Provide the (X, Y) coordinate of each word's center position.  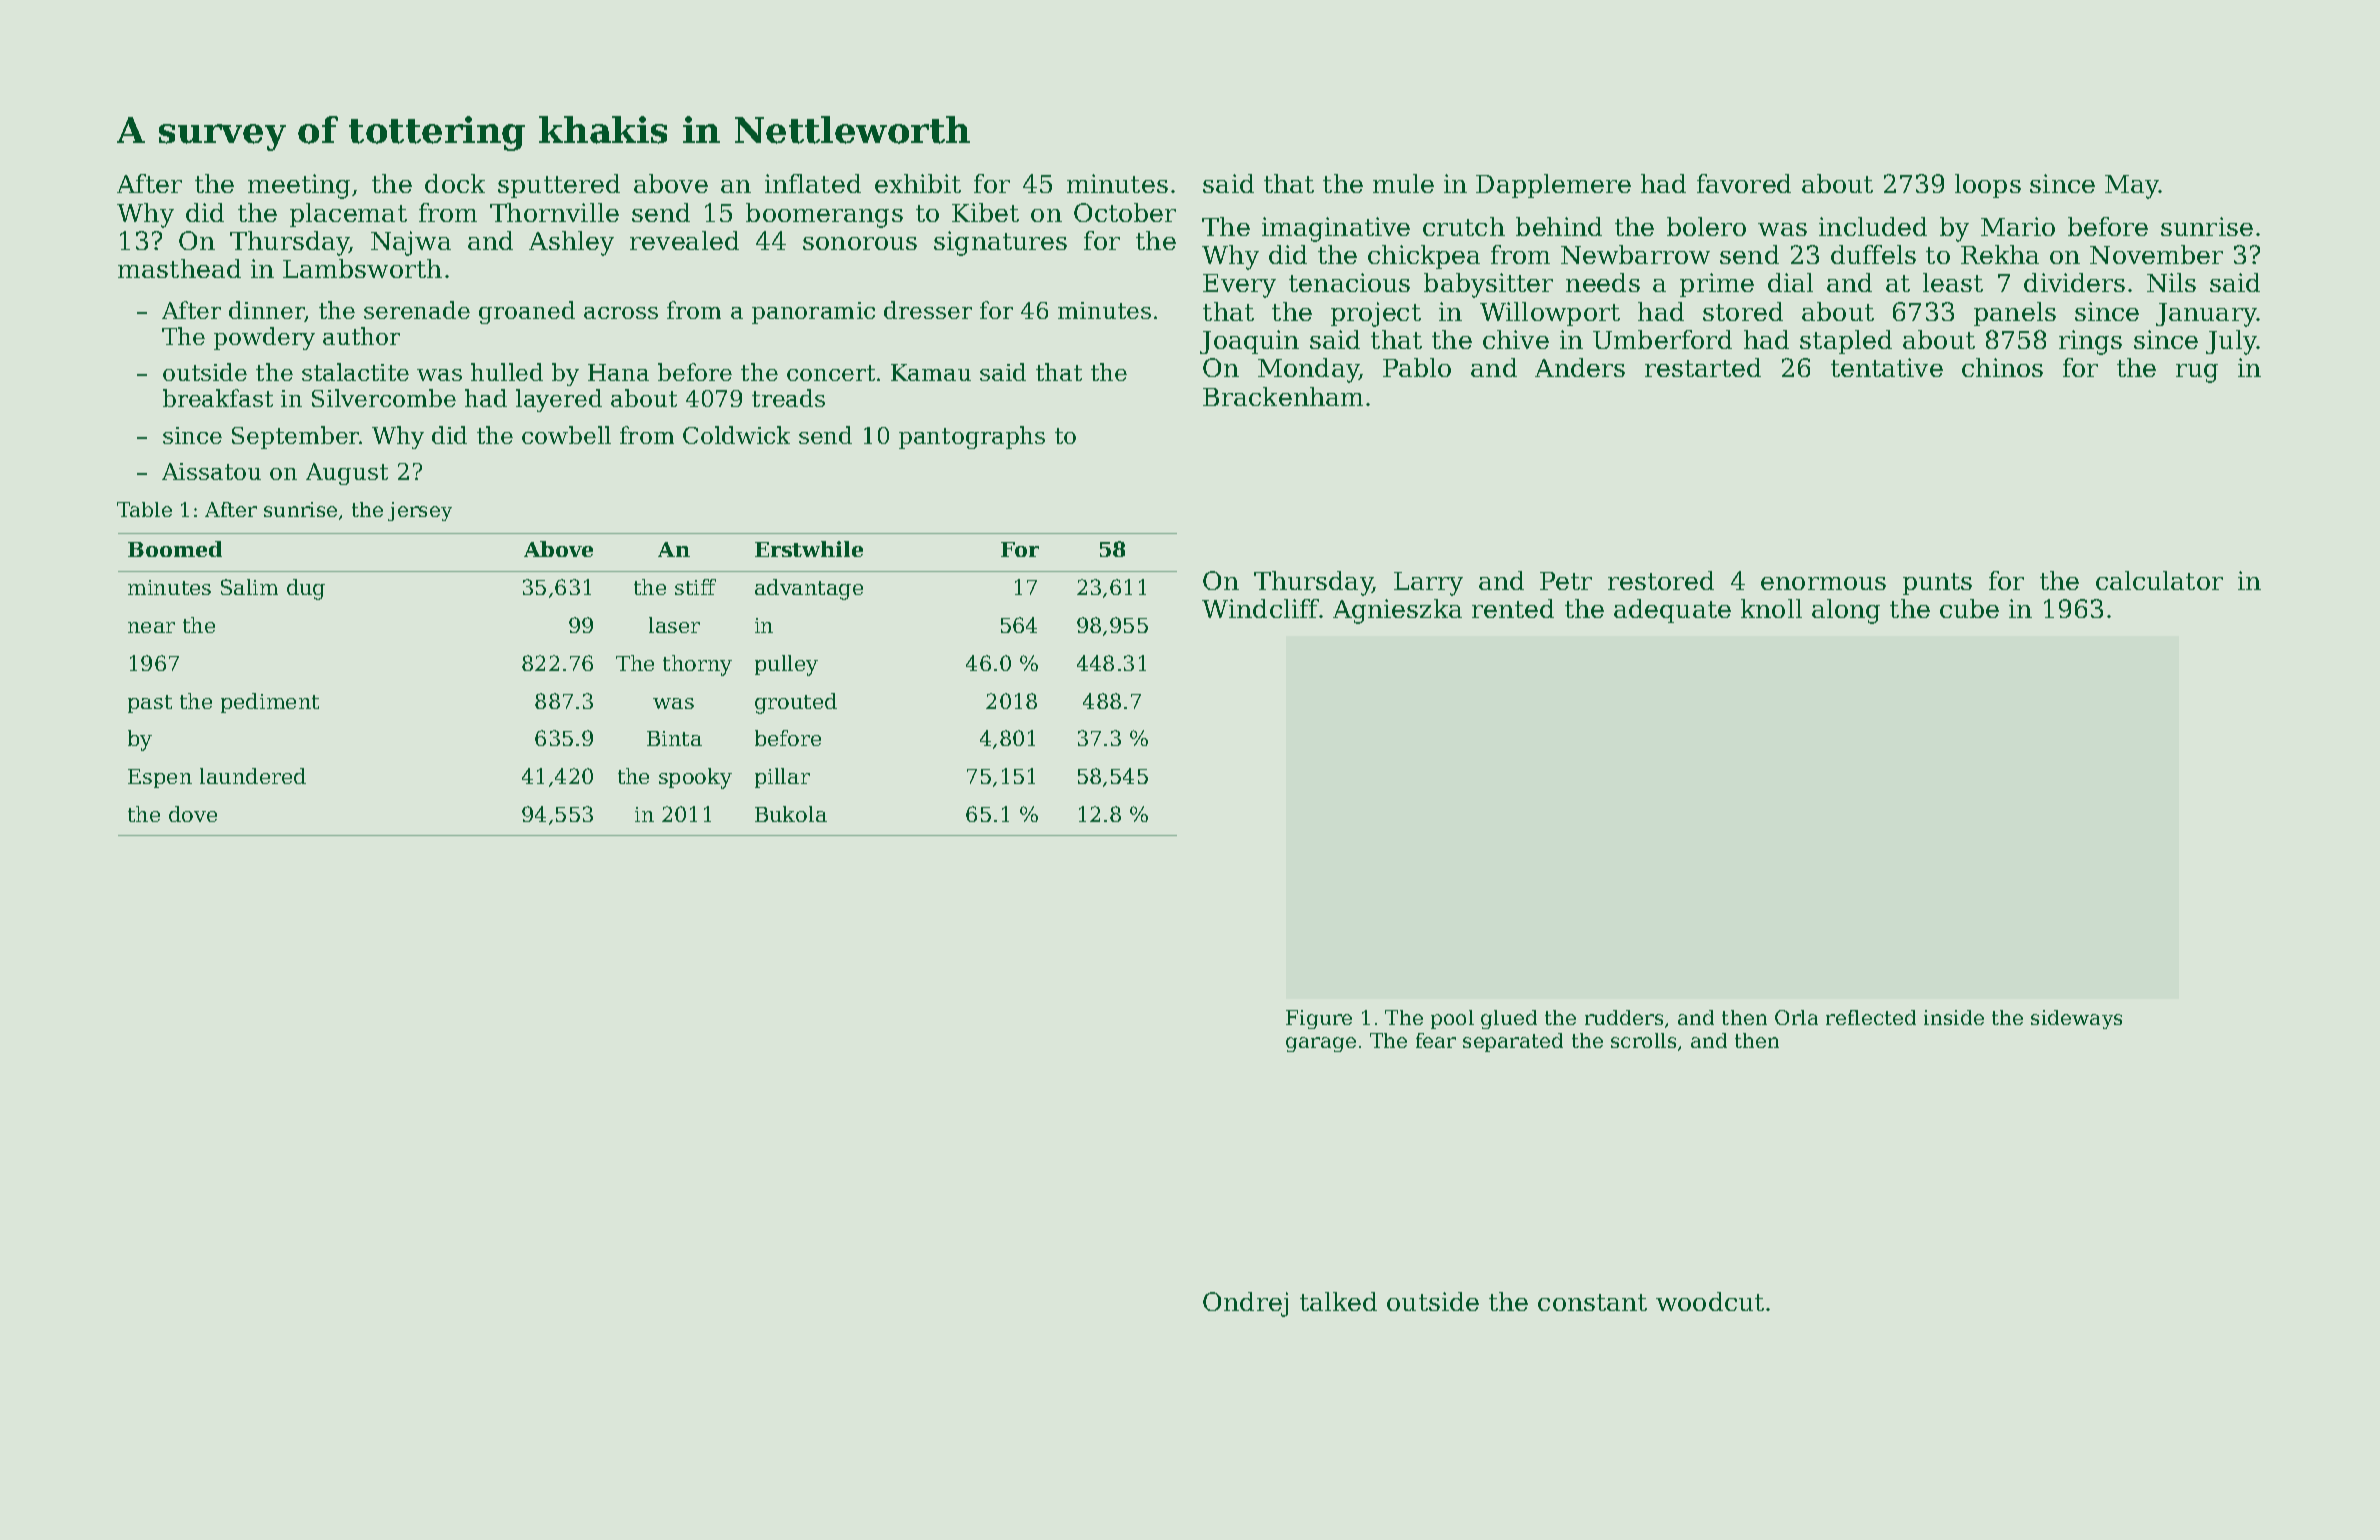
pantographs (972, 437)
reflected (1871, 1017)
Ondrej (1245, 1304)
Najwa (411, 243)
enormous (1823, 583)
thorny (697, 665)
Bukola (791, 814)
